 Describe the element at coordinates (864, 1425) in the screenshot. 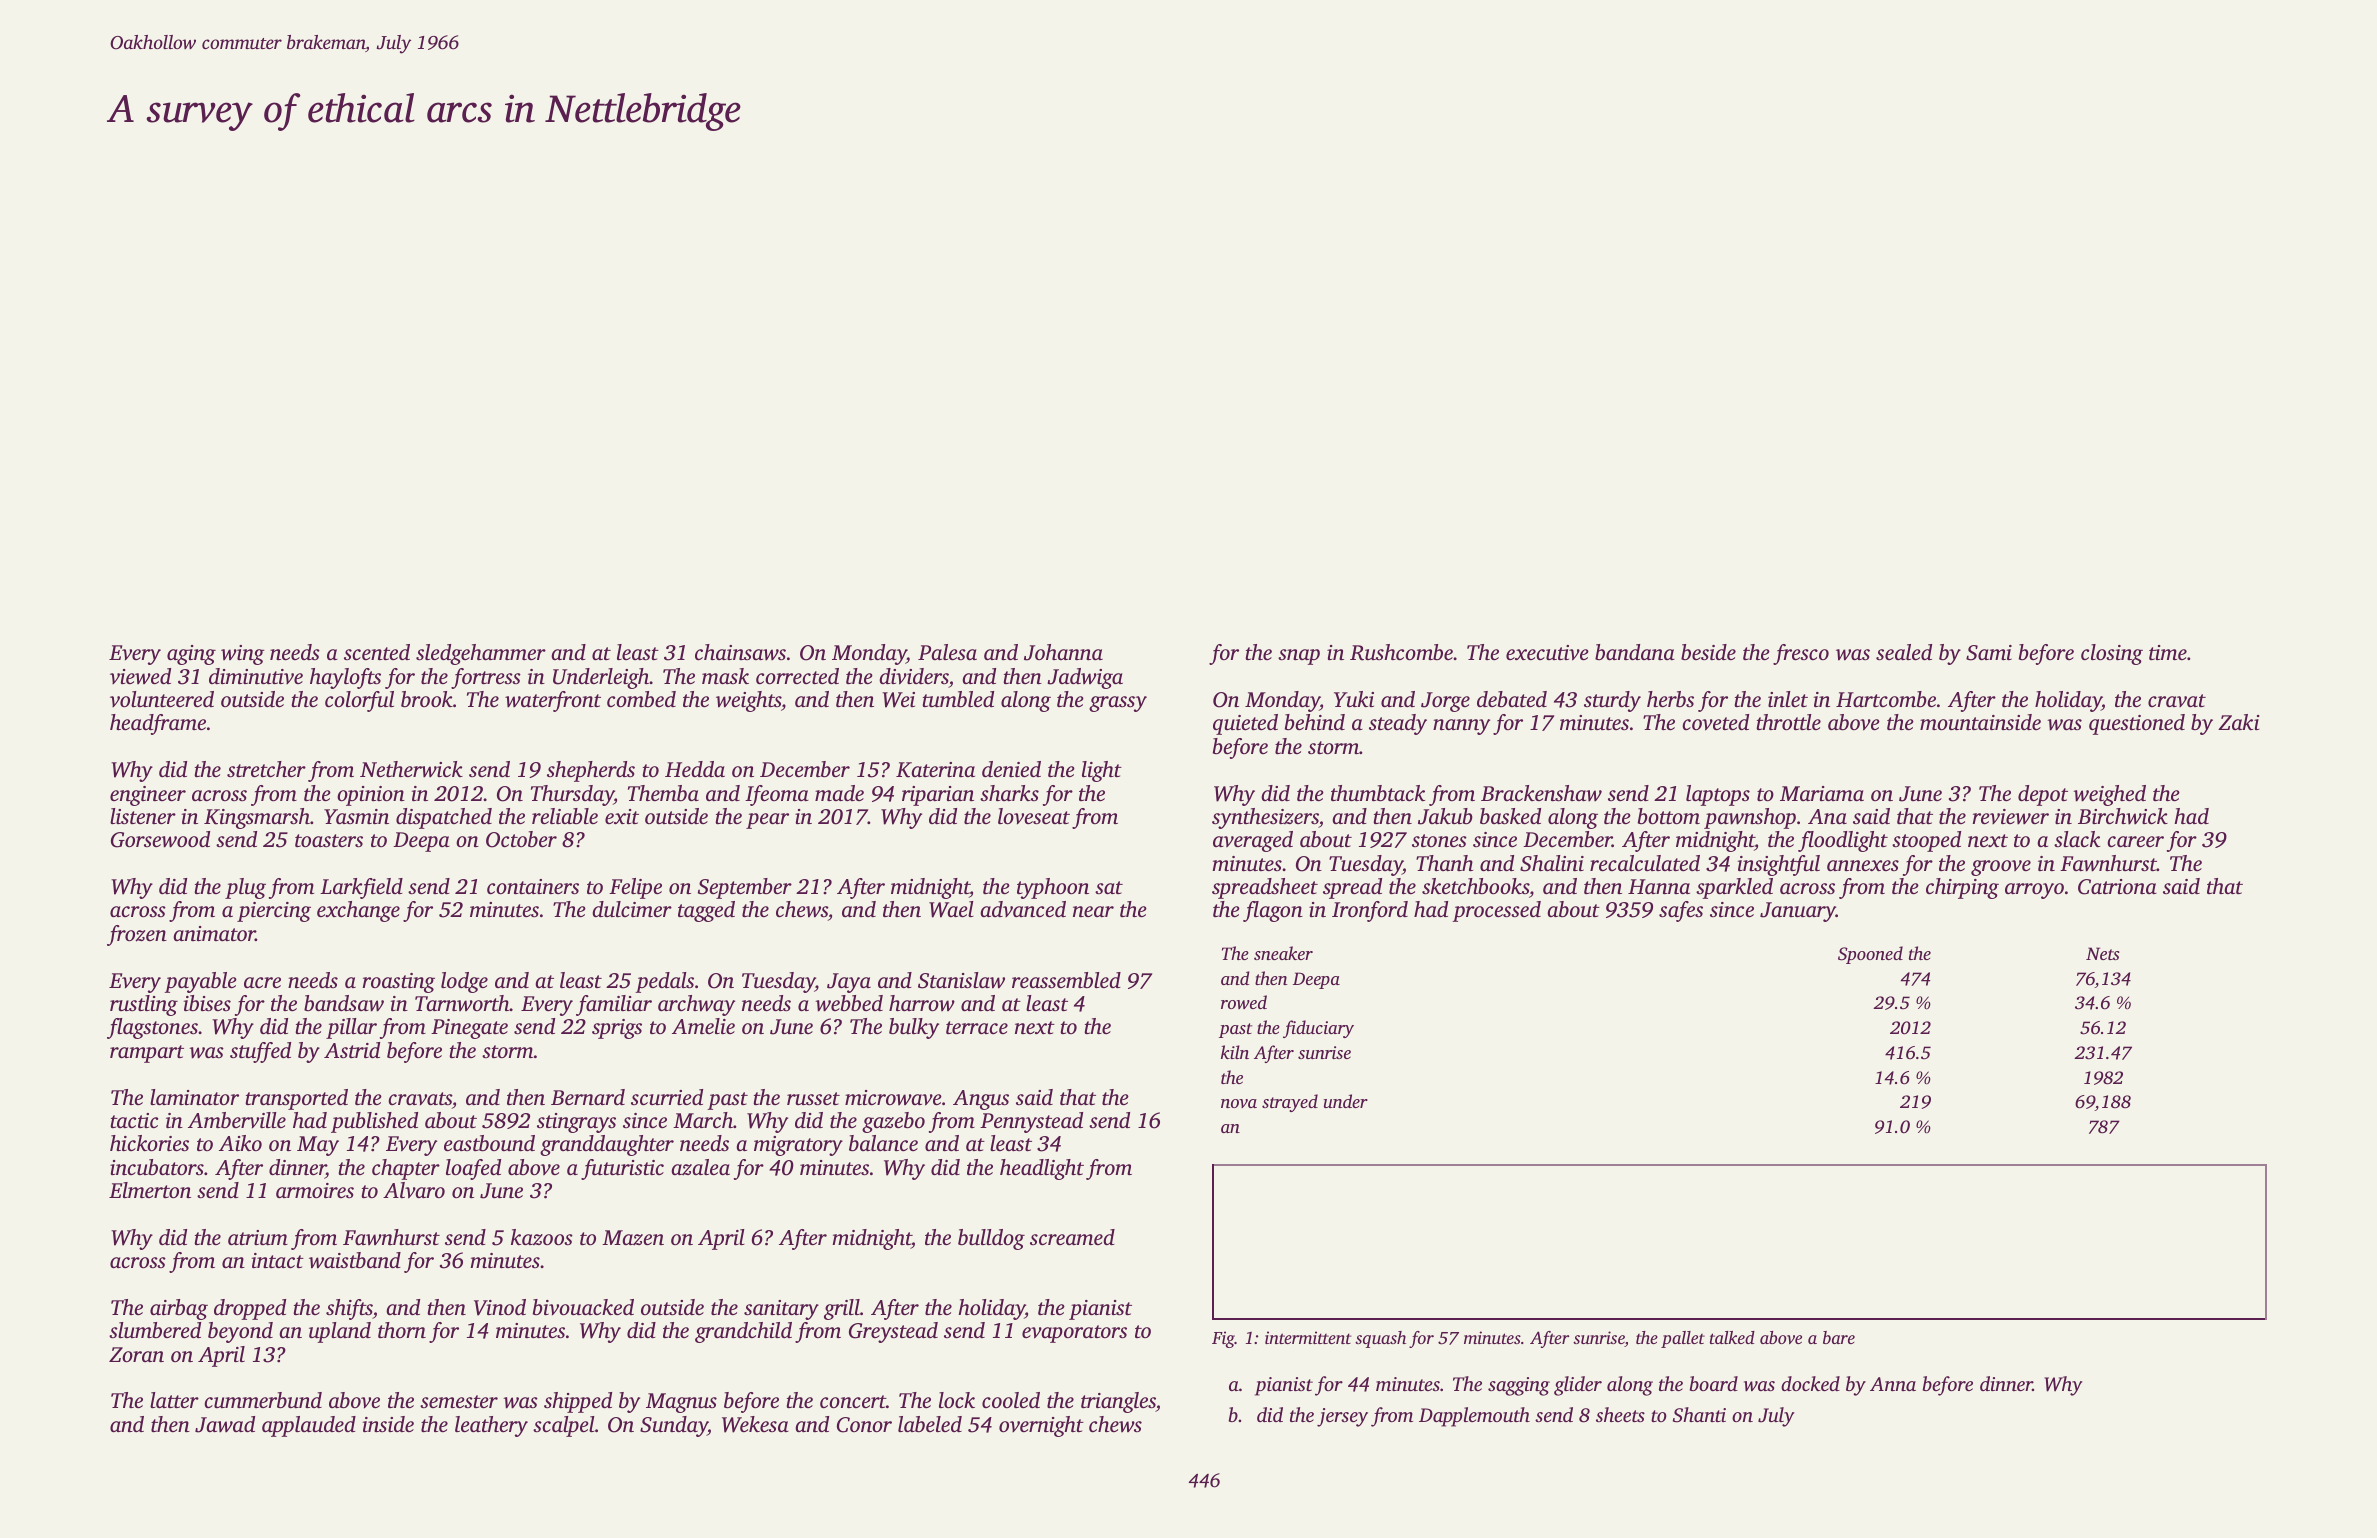

I see `Conor` at that location.
